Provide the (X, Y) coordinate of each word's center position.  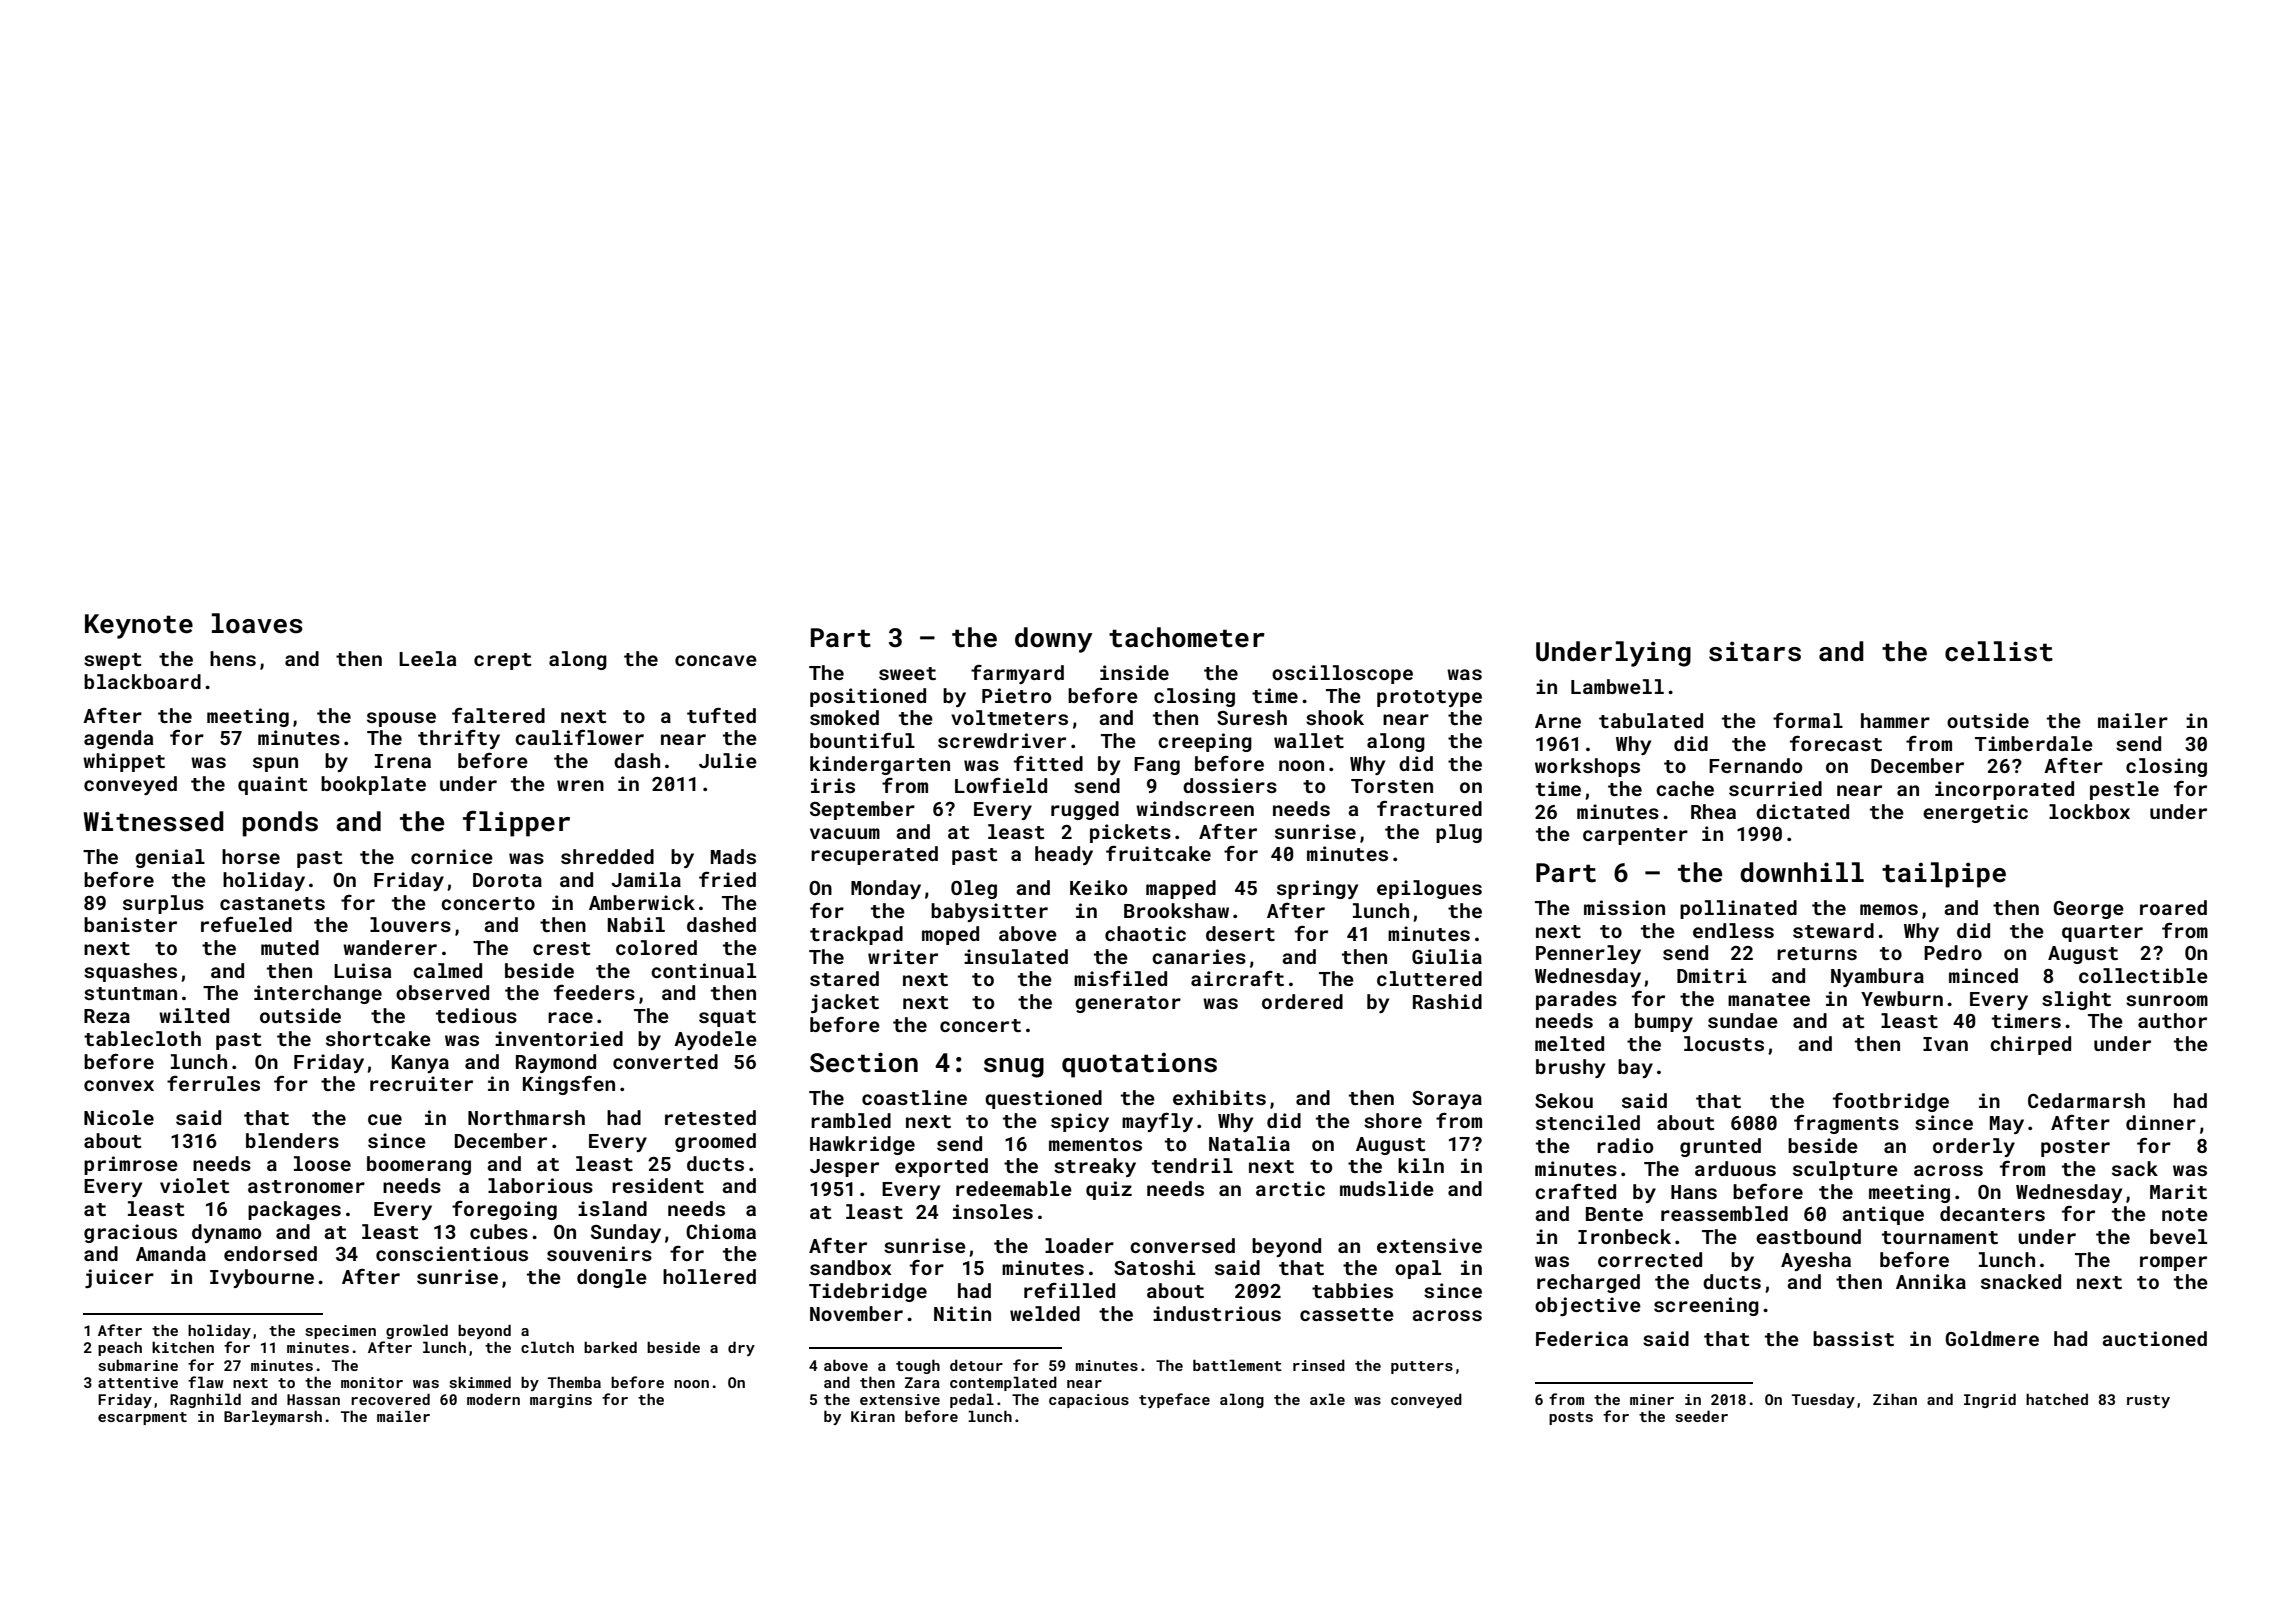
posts (1571, 1418)
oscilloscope (1342, 674)
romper (2173, 1263)
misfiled (1120, 978)
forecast (1836, 743)
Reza (107, 1016)
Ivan (1945, 1044)
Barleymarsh (273, 1417)
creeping (1205, 742)
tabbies (1352, 1290)
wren (580, 785)
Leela (427, 658)
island (612, 1208)
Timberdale (2034, 743)
